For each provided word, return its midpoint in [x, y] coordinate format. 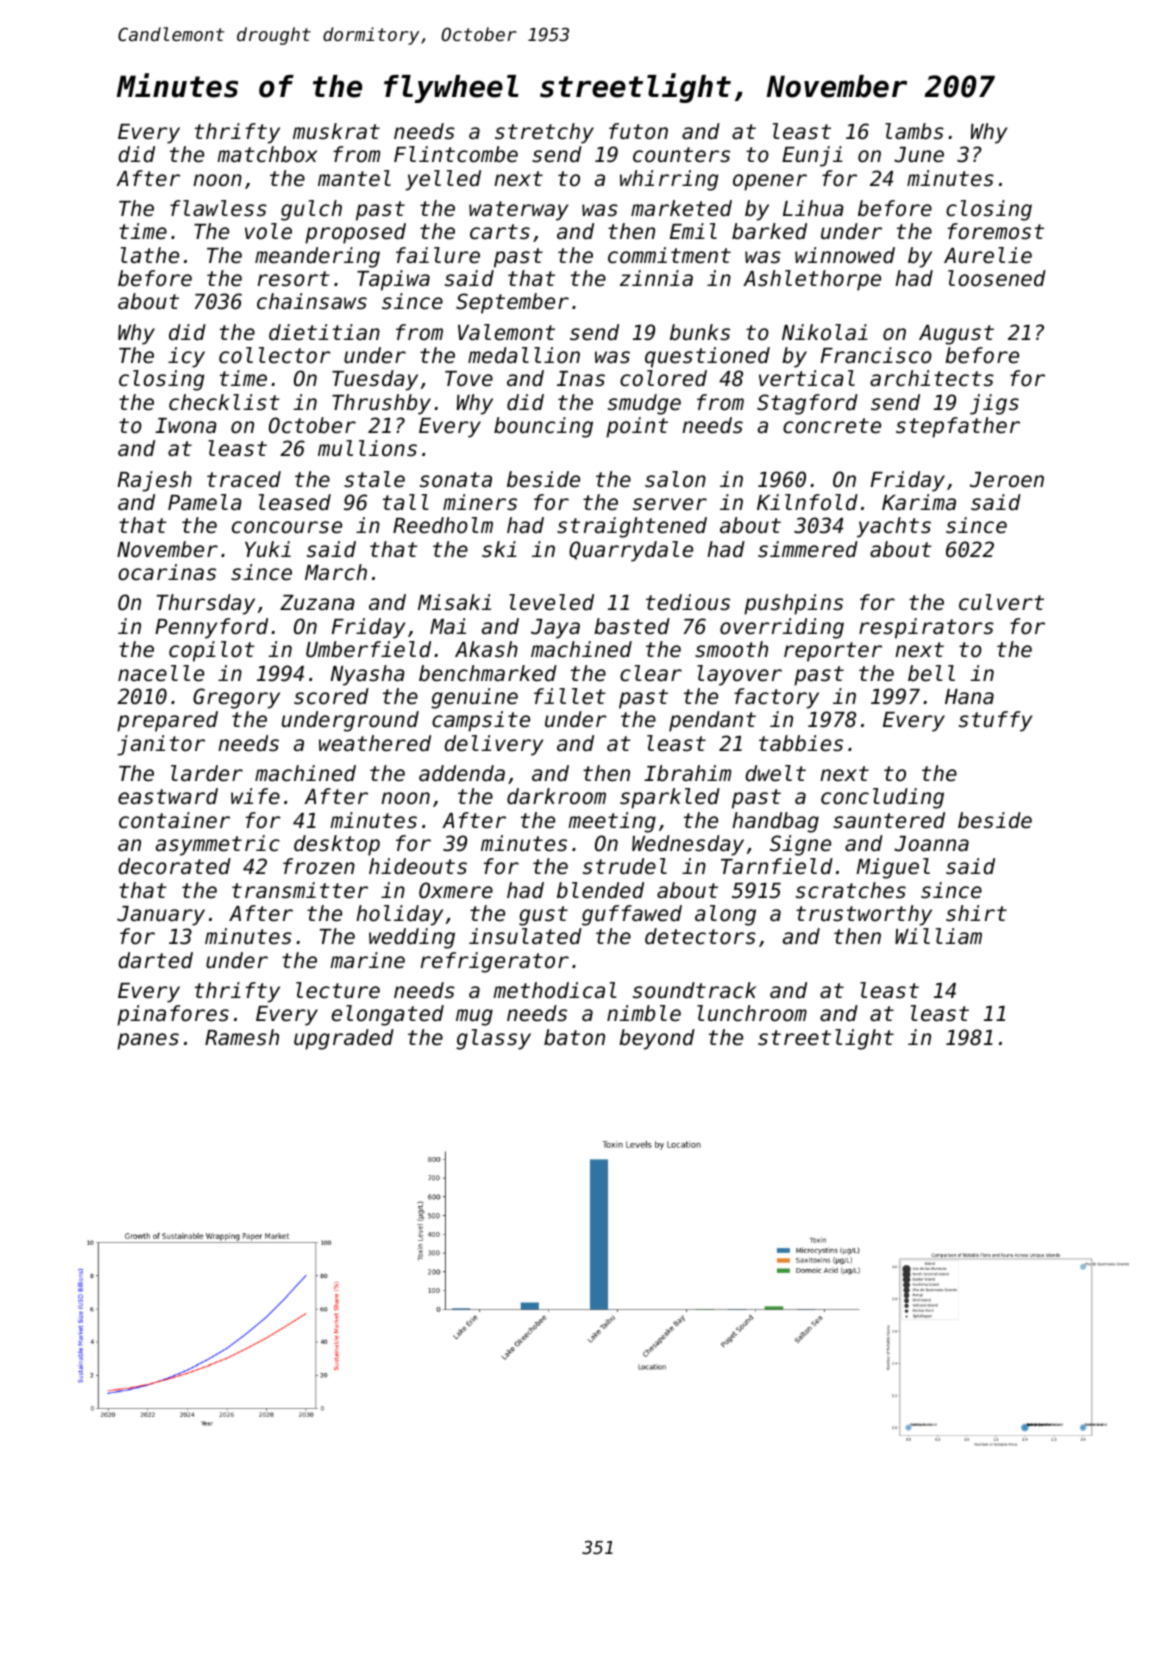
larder [207, 773]
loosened [997, 278]
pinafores [173, 1015]
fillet [570, 696]
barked [769, 231]
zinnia [656, 278]
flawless [218, 208]
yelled [443, 180]
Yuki [268, 549]
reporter [833, 652]
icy [186, 357]
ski [499, 549]
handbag [775, 822]
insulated [525, 936]
